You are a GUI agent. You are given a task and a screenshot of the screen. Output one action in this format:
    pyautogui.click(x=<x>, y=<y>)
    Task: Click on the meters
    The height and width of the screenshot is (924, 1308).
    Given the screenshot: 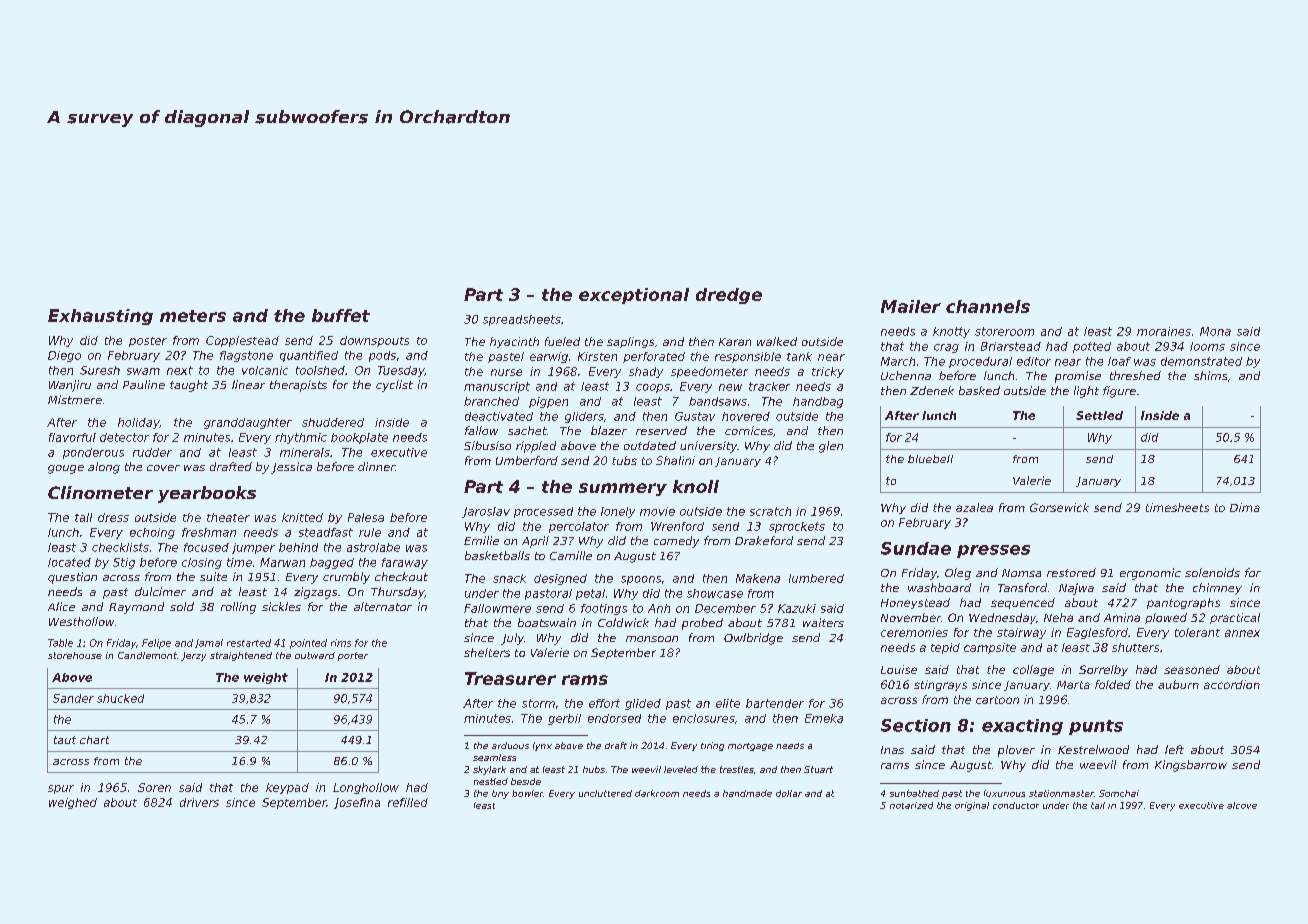 What is the action you would take?
    pyautogui.click(x=193, y=316)
